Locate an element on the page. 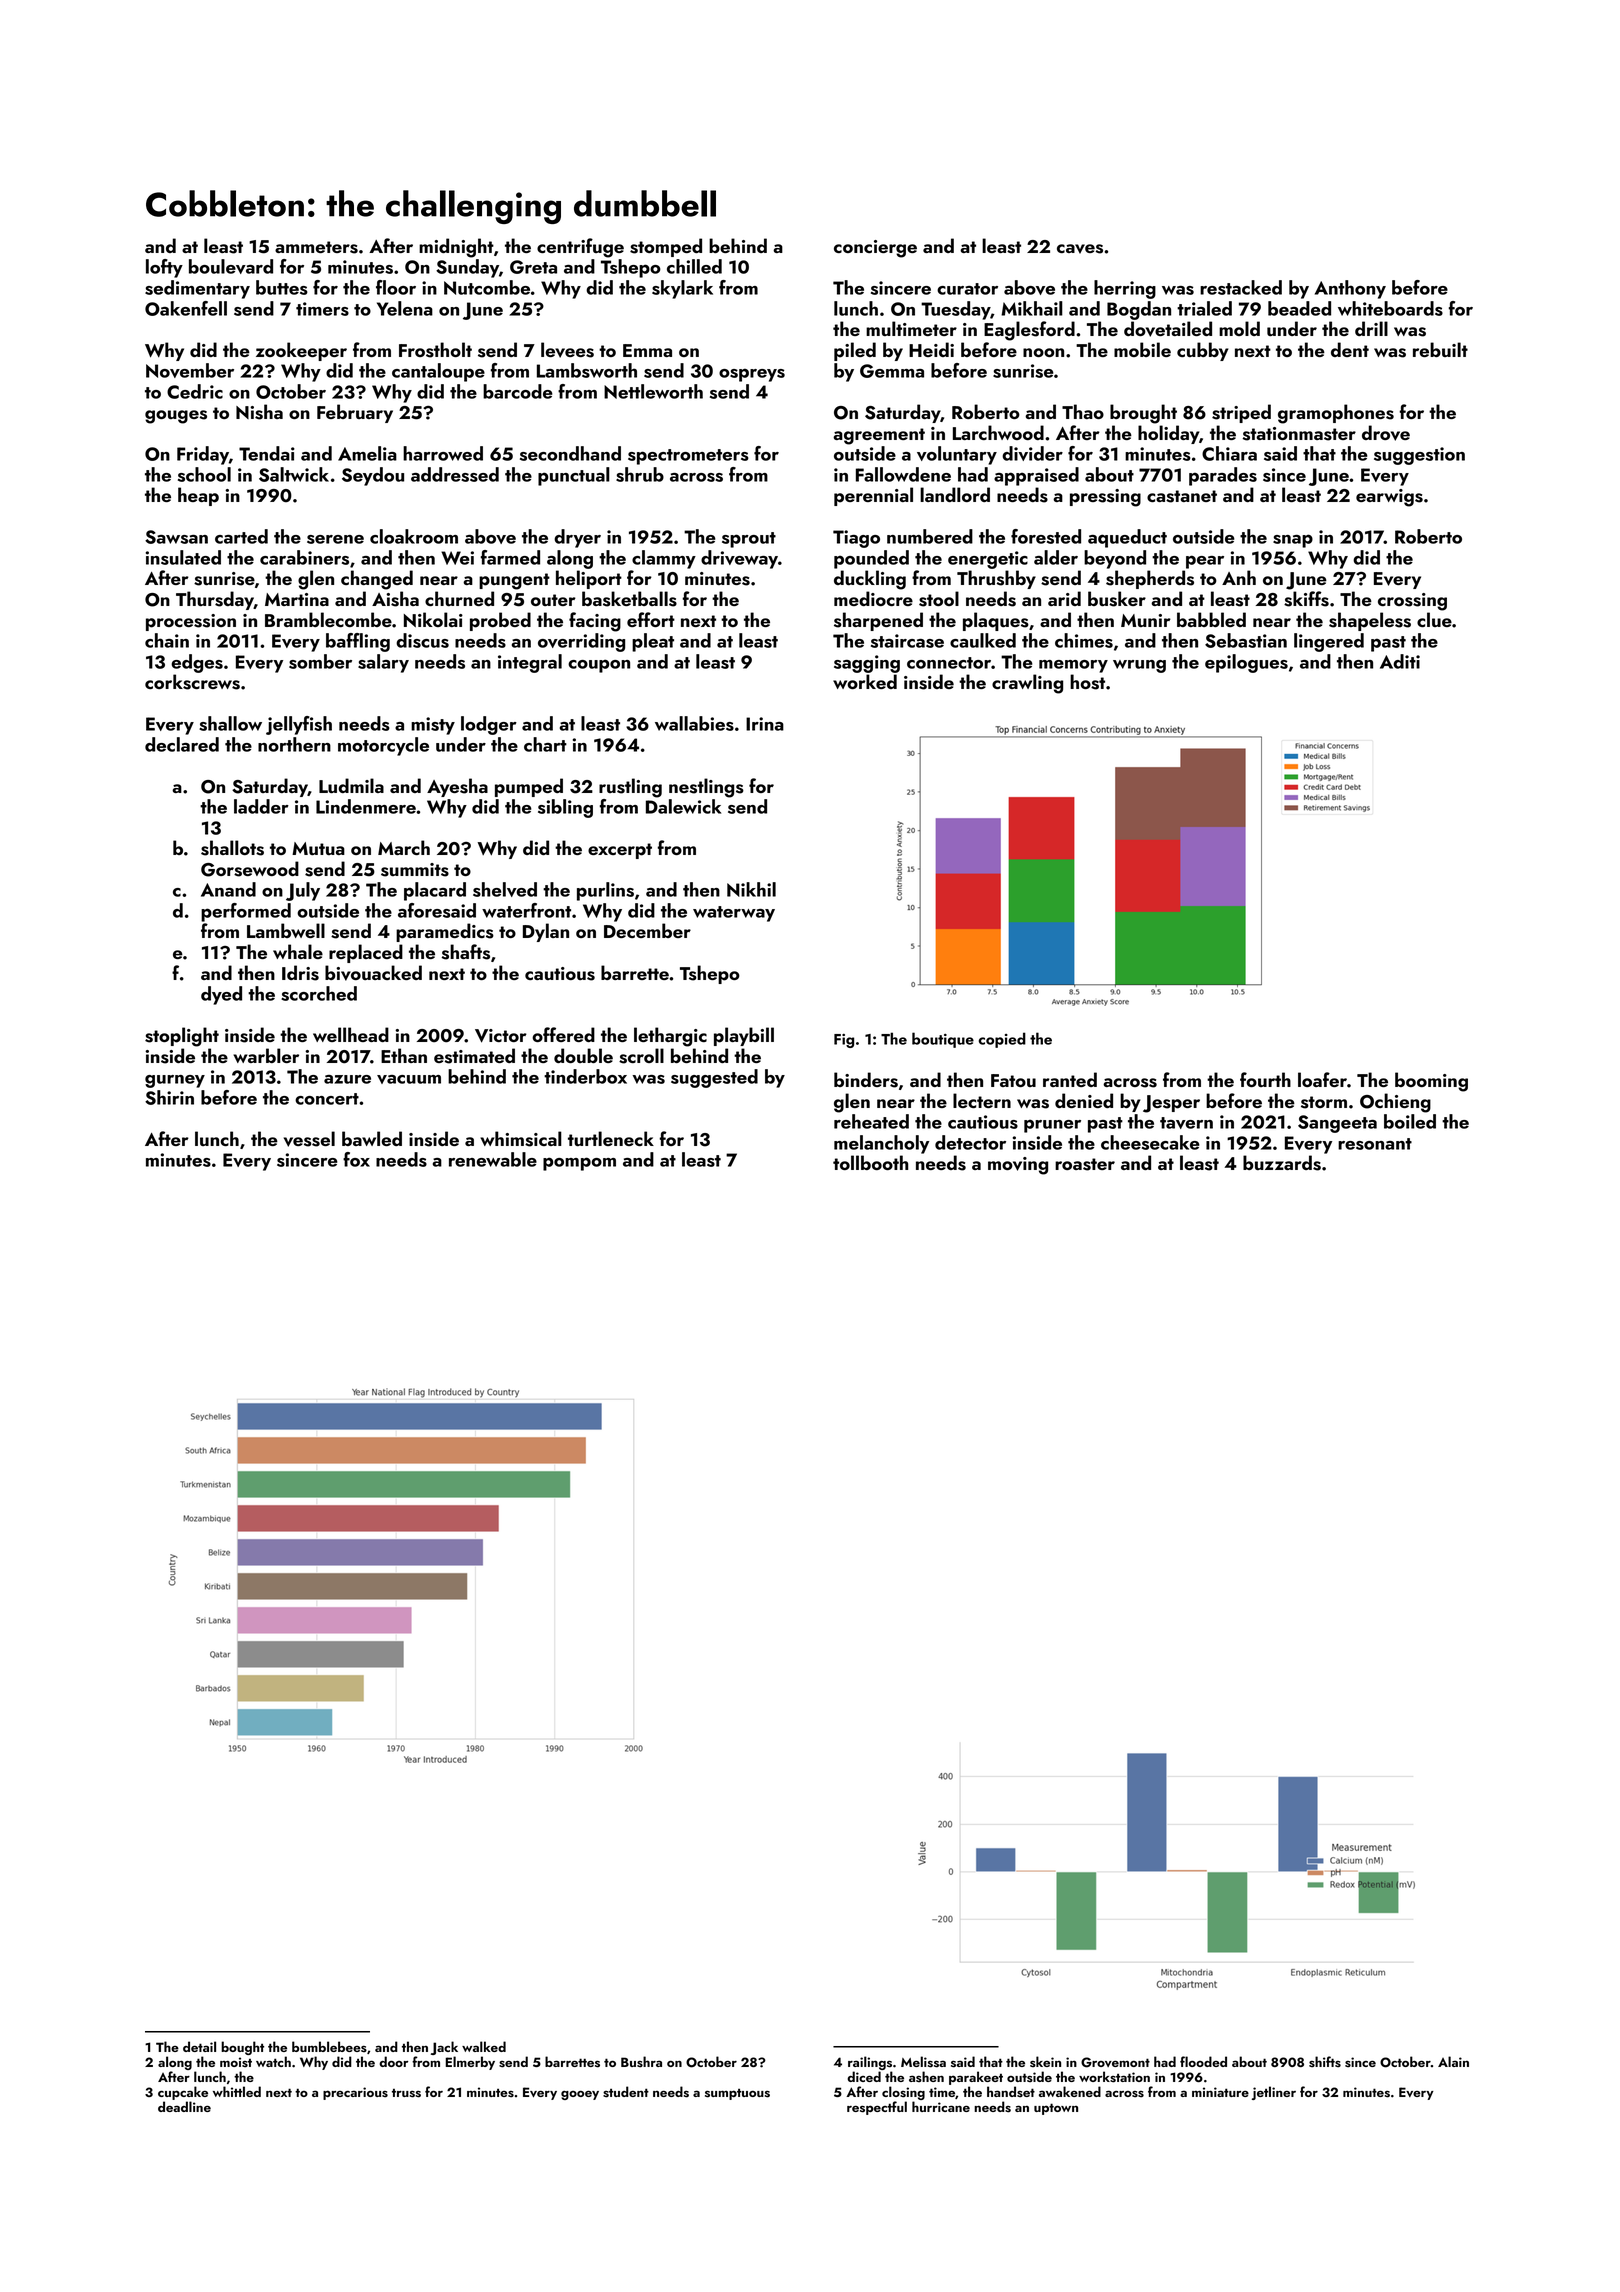 This document has width=1620, height=2292. Alain is located at coordinates (1453, 2061).
